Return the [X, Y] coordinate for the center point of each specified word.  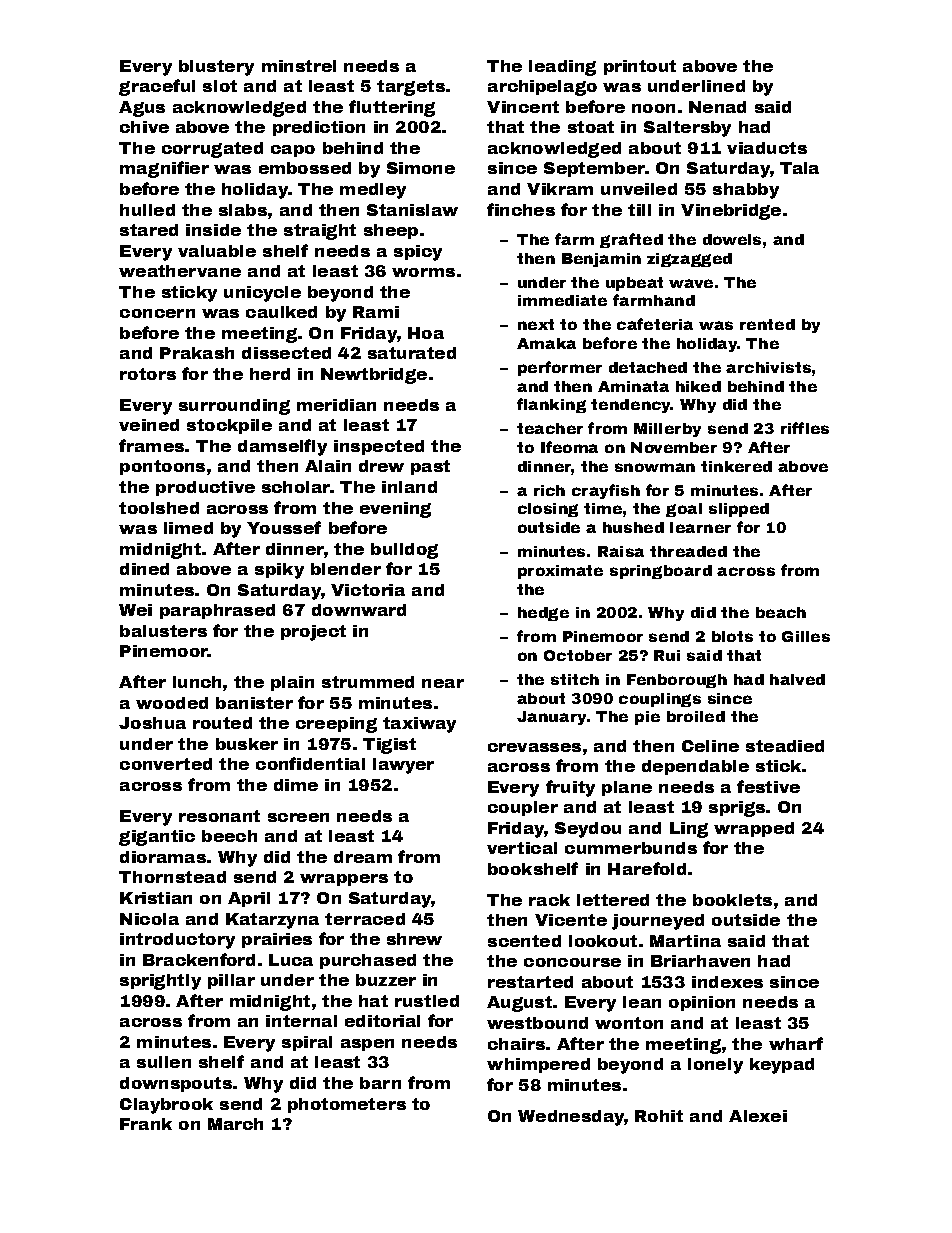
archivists [768, 367]
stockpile [229, 426]
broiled [696, 716]
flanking [551, 405]
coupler [523, 808]
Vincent [523, 107]
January [551, 718]
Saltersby [687, 129]
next [536, 324]
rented [767, 324]
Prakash [197, 353]
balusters [163, 631]
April [249, 899]
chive [144, 127]
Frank [146, 1124]
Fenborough [677, 681]
